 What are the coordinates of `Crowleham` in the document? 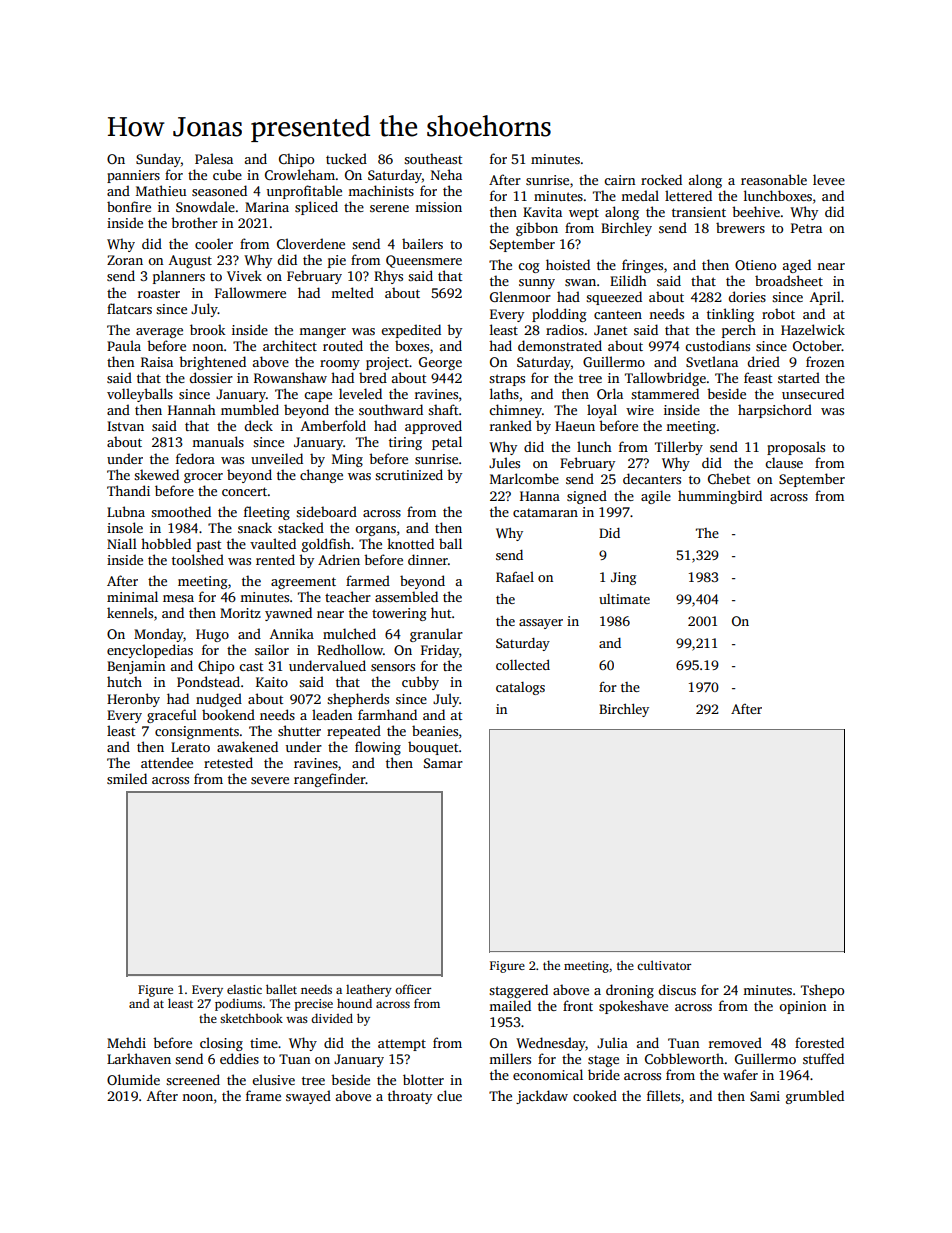 It's located at (300, 174).
